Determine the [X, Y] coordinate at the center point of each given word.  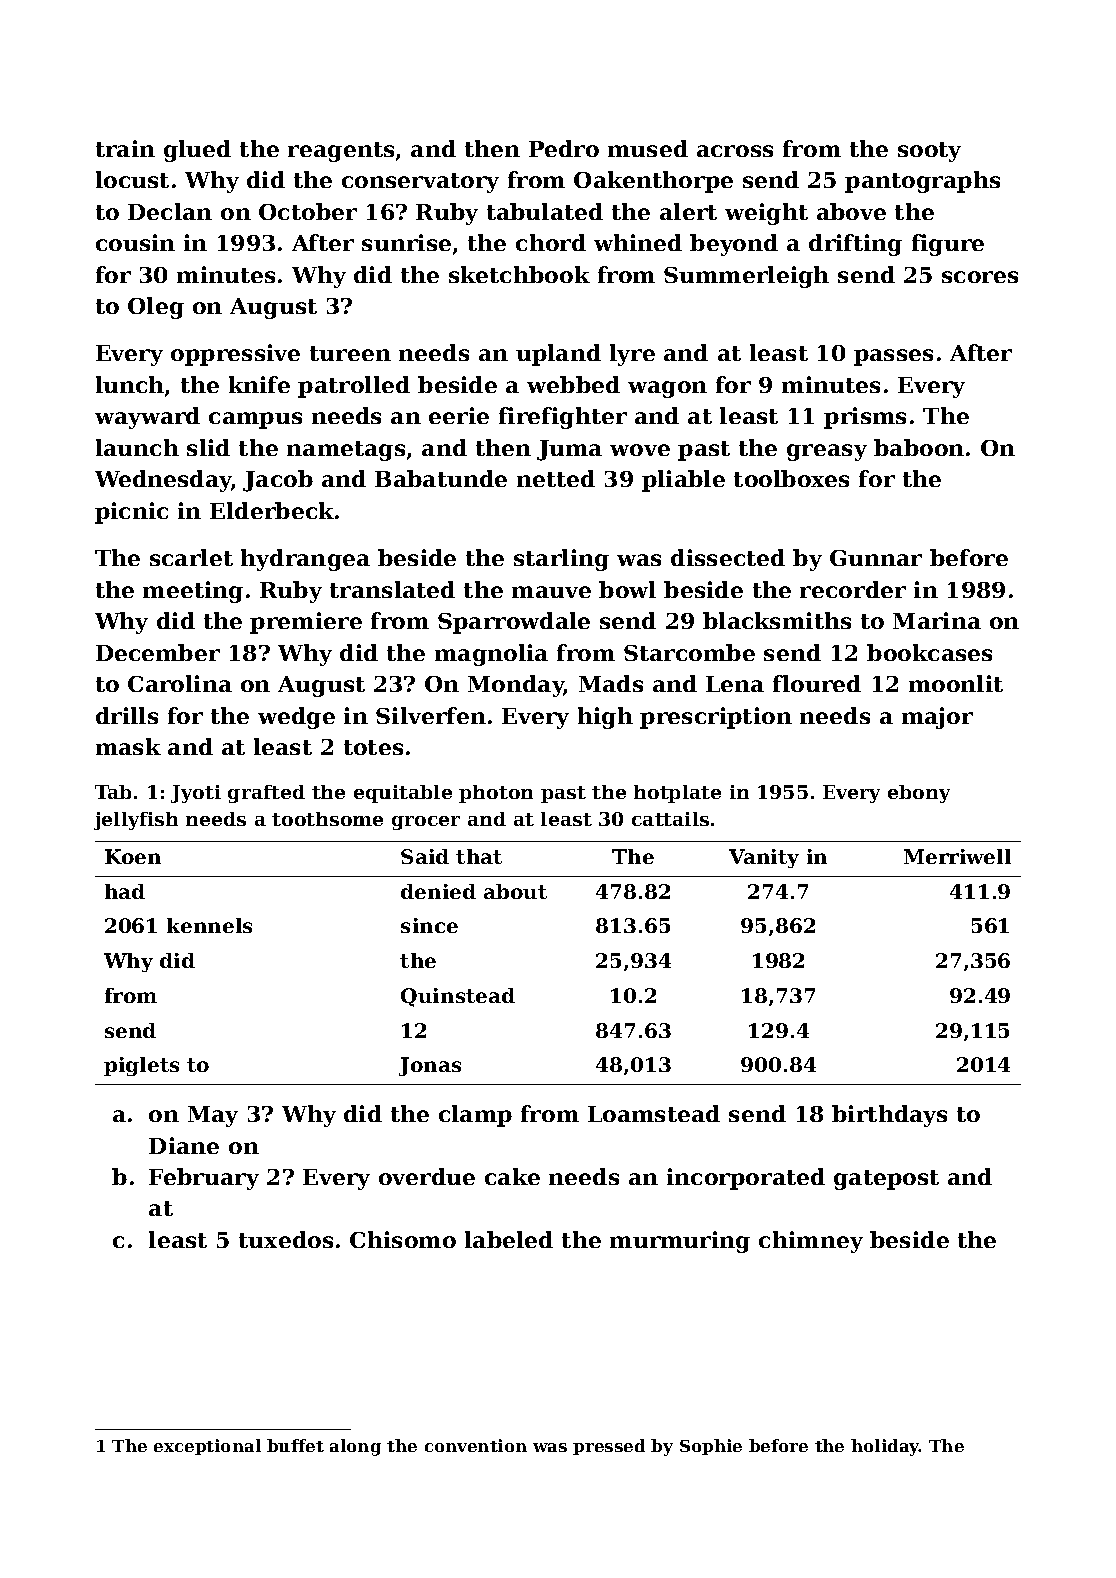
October [308, 211]
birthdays [889, 1116]
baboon [919, 447]
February [204, 1179]
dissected [728, 557]
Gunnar [876, 558]
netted [556, 478]
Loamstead [654, 1113]
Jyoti [196, 794]
